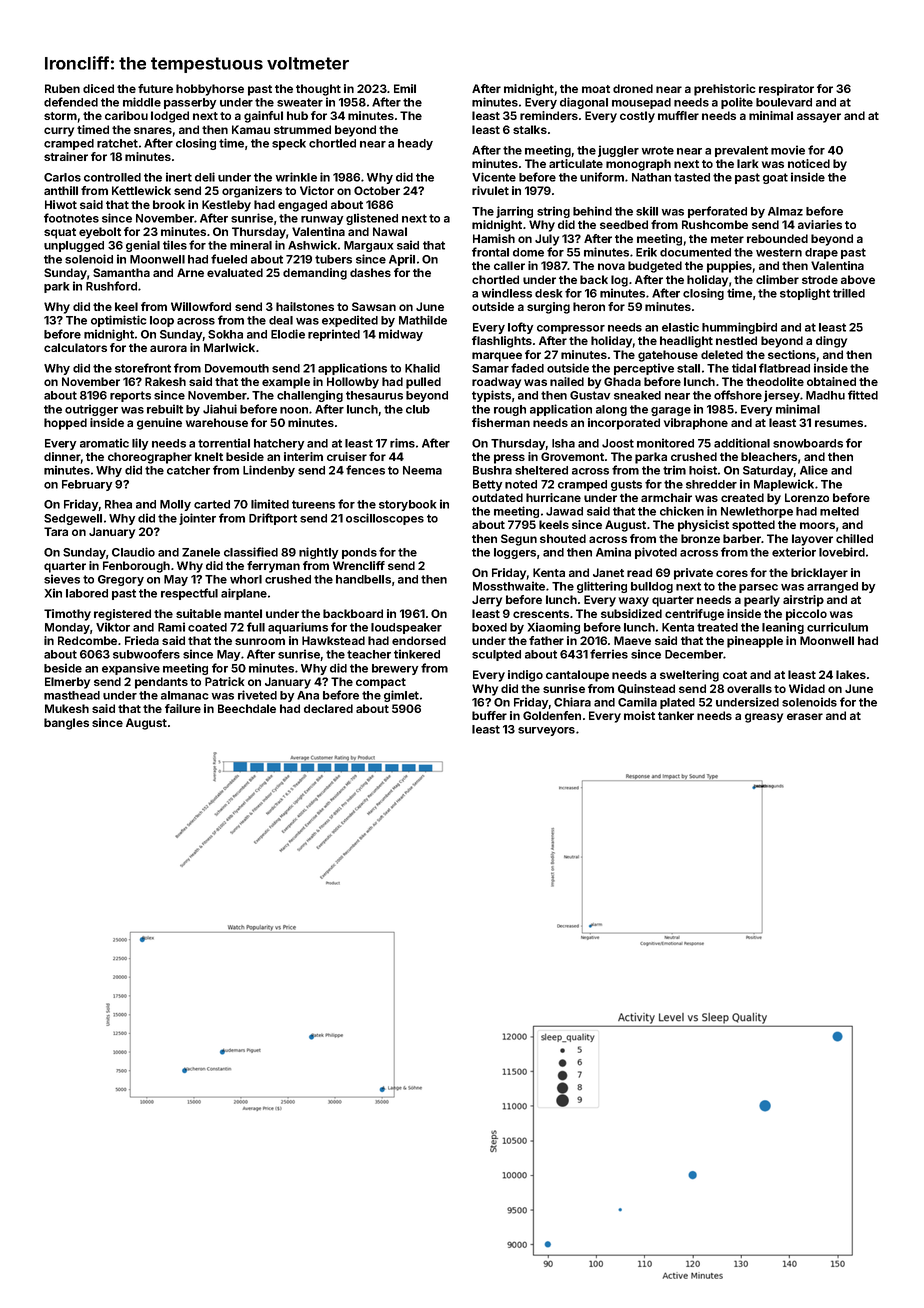 Image resolution: width=924 pixels, height=1308 pixels. Describe the element at coordinates (805, 716) in the document. I see `eraser` at that location.
